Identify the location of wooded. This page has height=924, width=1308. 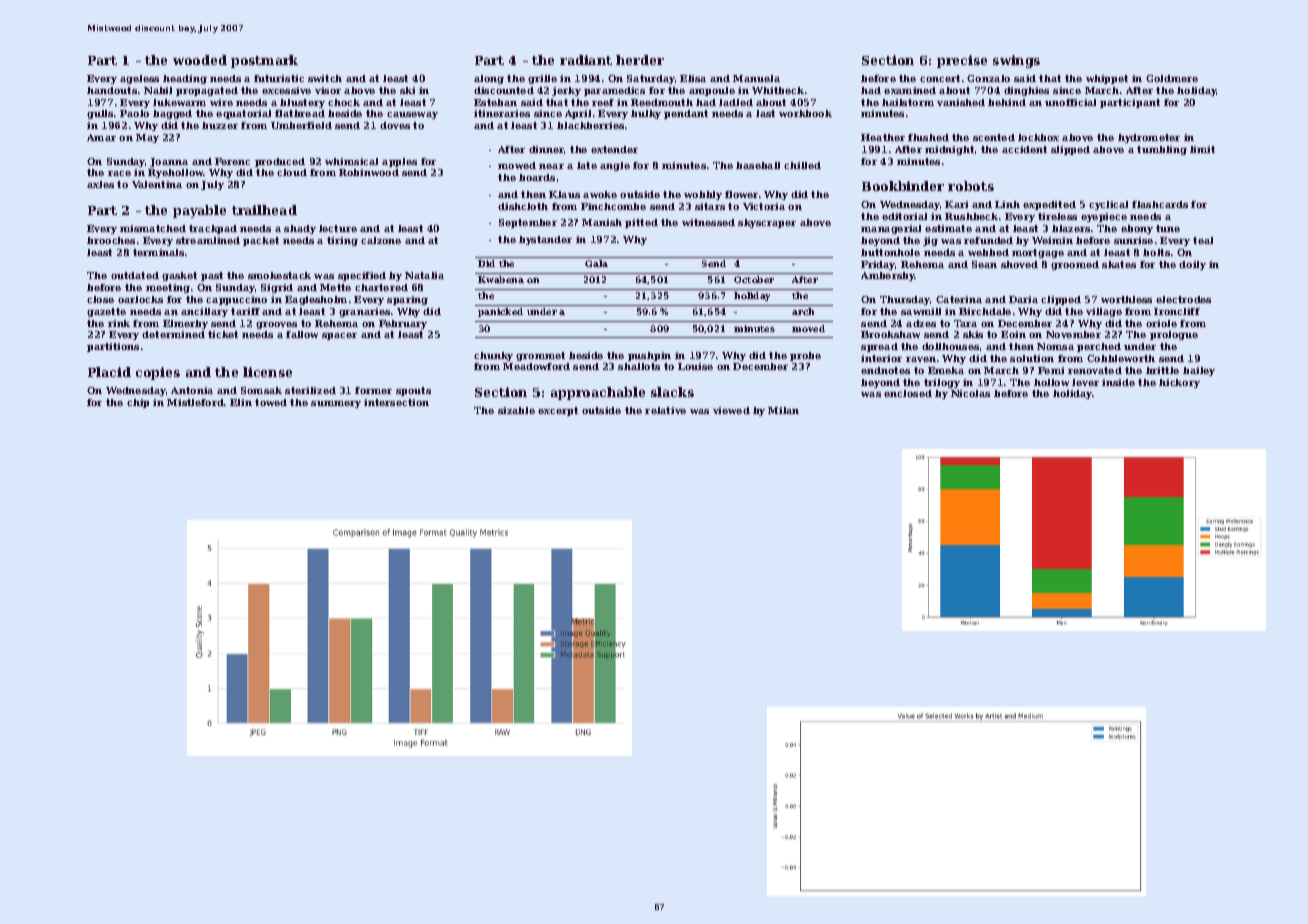
(200, 60).
